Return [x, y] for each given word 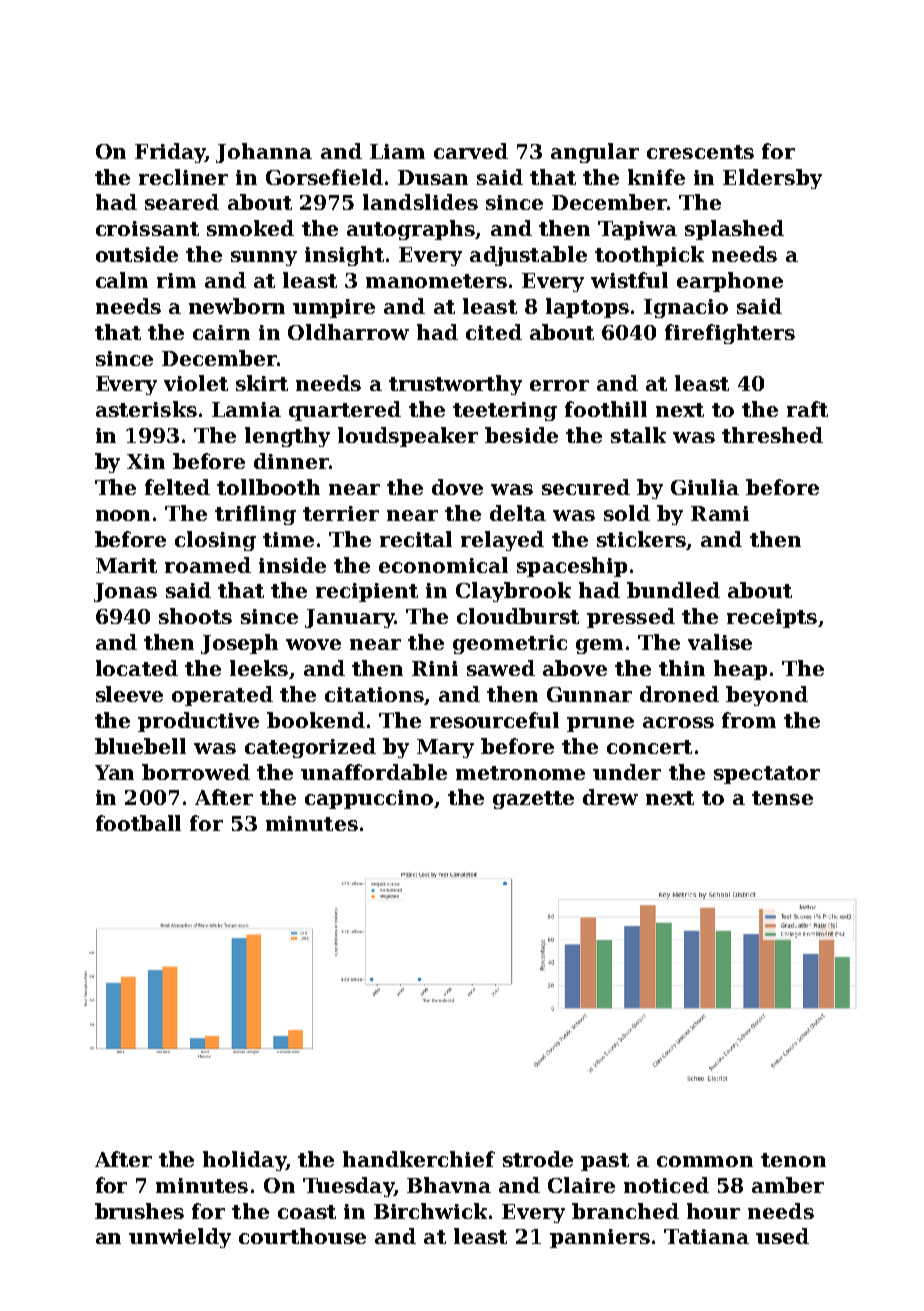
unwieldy [180, 1238]
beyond [767, 696]
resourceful [494, 720]
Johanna [264, 153]
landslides [420, 202]
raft [807, 409]
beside [521, 435]
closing [215, 541]
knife [656, 177]
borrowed [196, 772]
